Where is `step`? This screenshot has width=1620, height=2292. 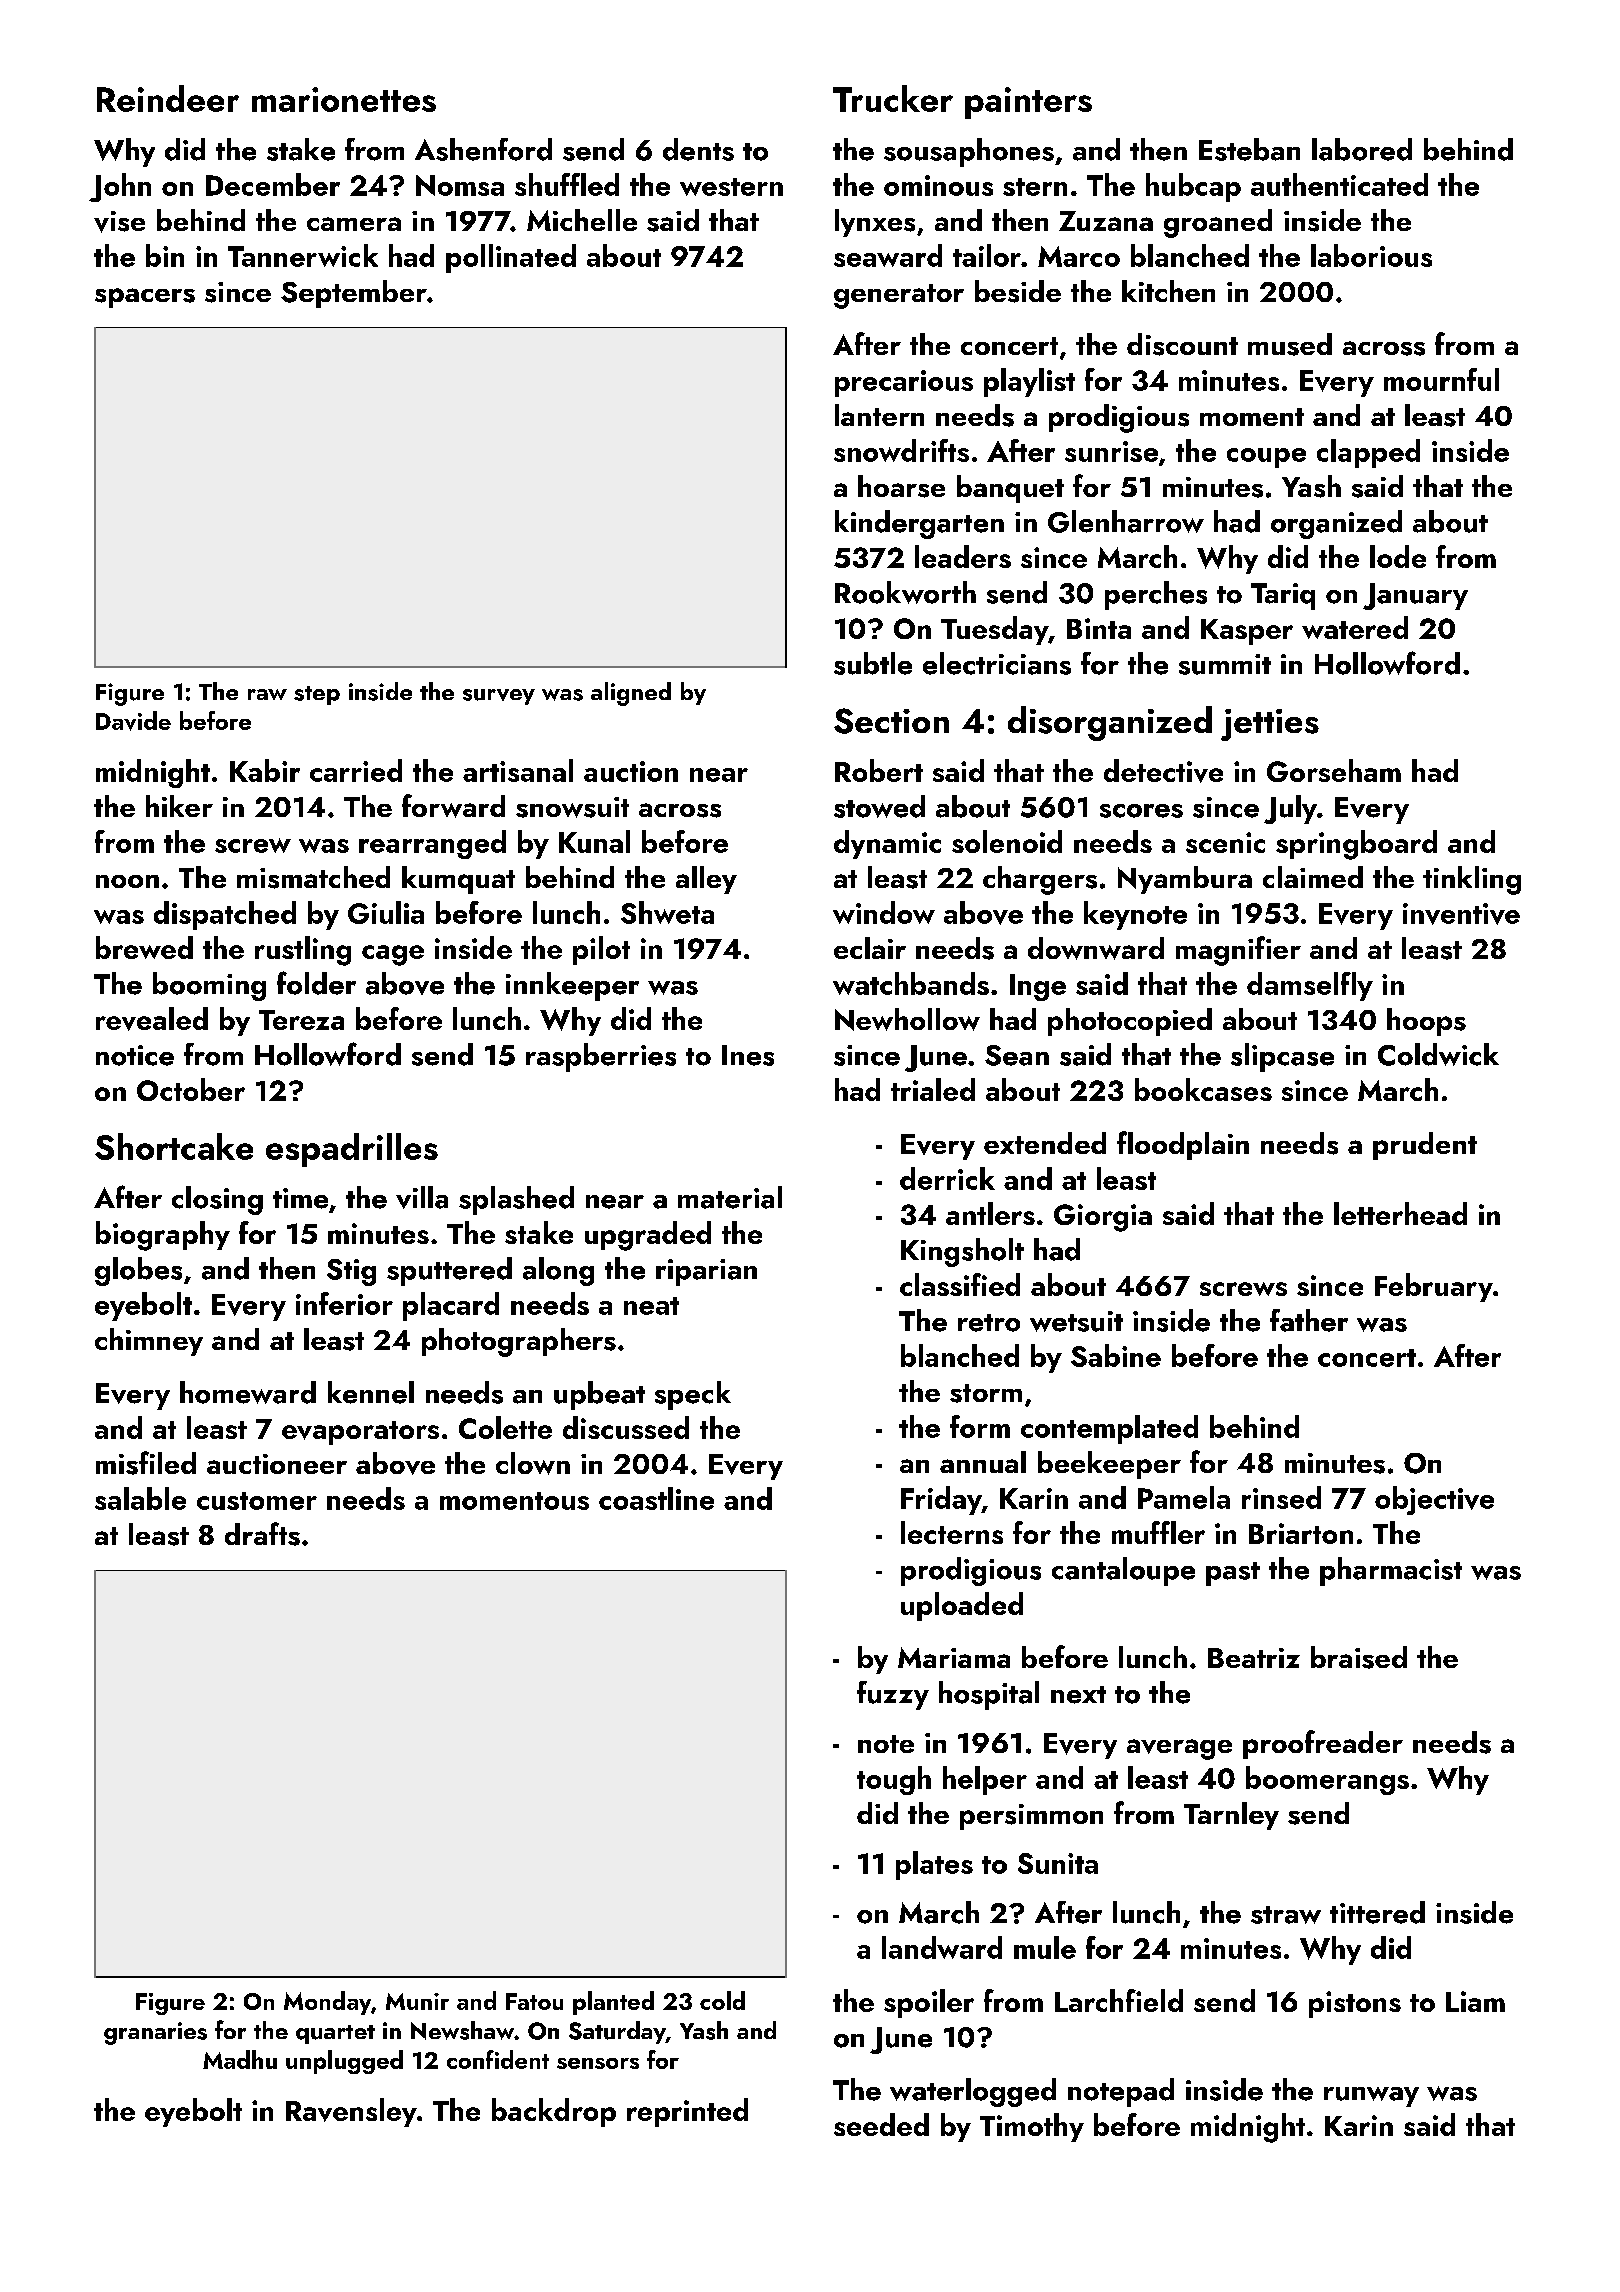
step is located at coordinates (317, 695).
